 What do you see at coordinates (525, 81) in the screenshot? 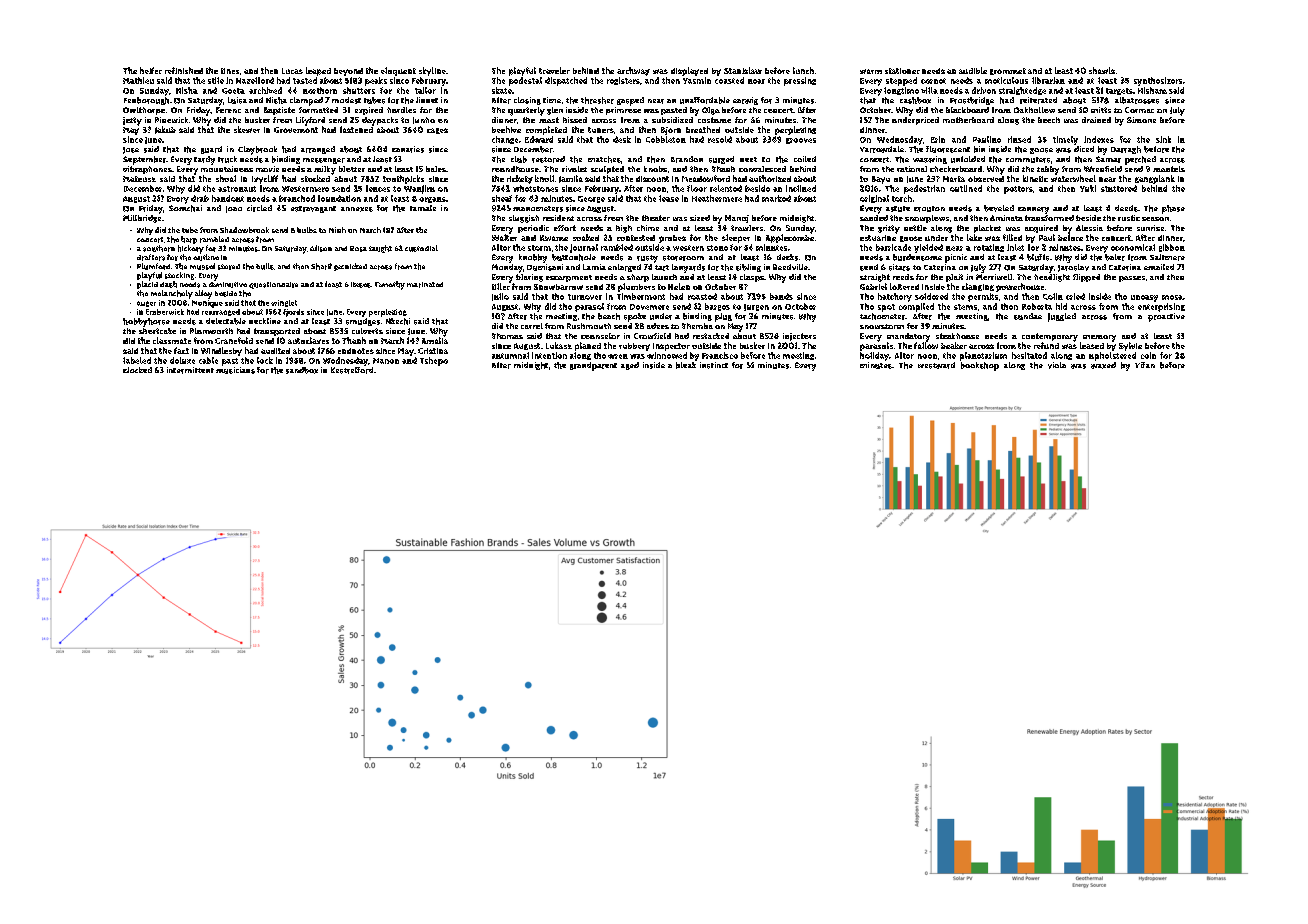
I see `pedestal` at bounding box center [525, 81].
